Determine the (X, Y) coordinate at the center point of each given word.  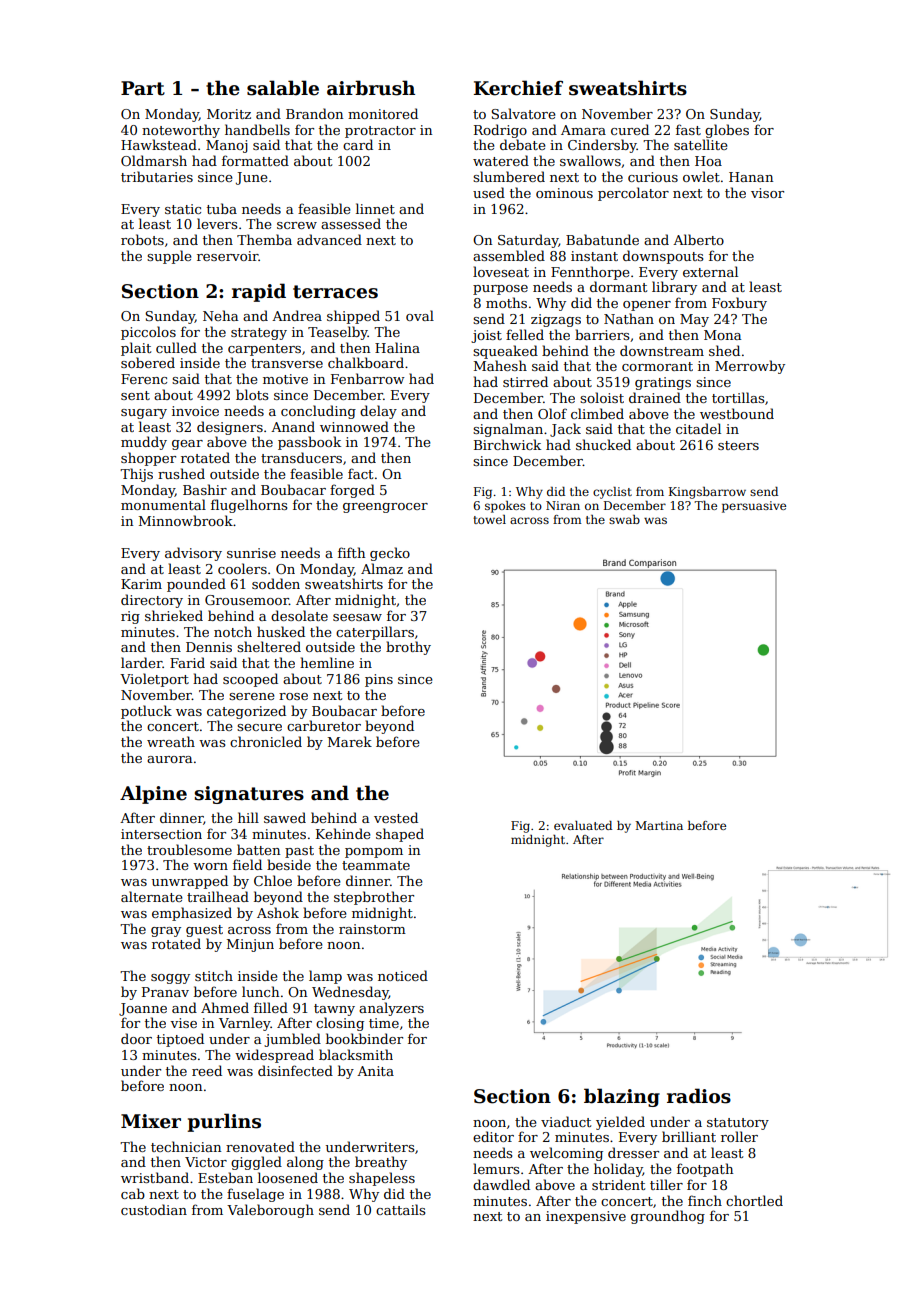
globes (727, 131)
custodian (154, 1209)
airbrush (371, 88)
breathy (381, 1163)
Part (143, 88)
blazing (622, 1097)
